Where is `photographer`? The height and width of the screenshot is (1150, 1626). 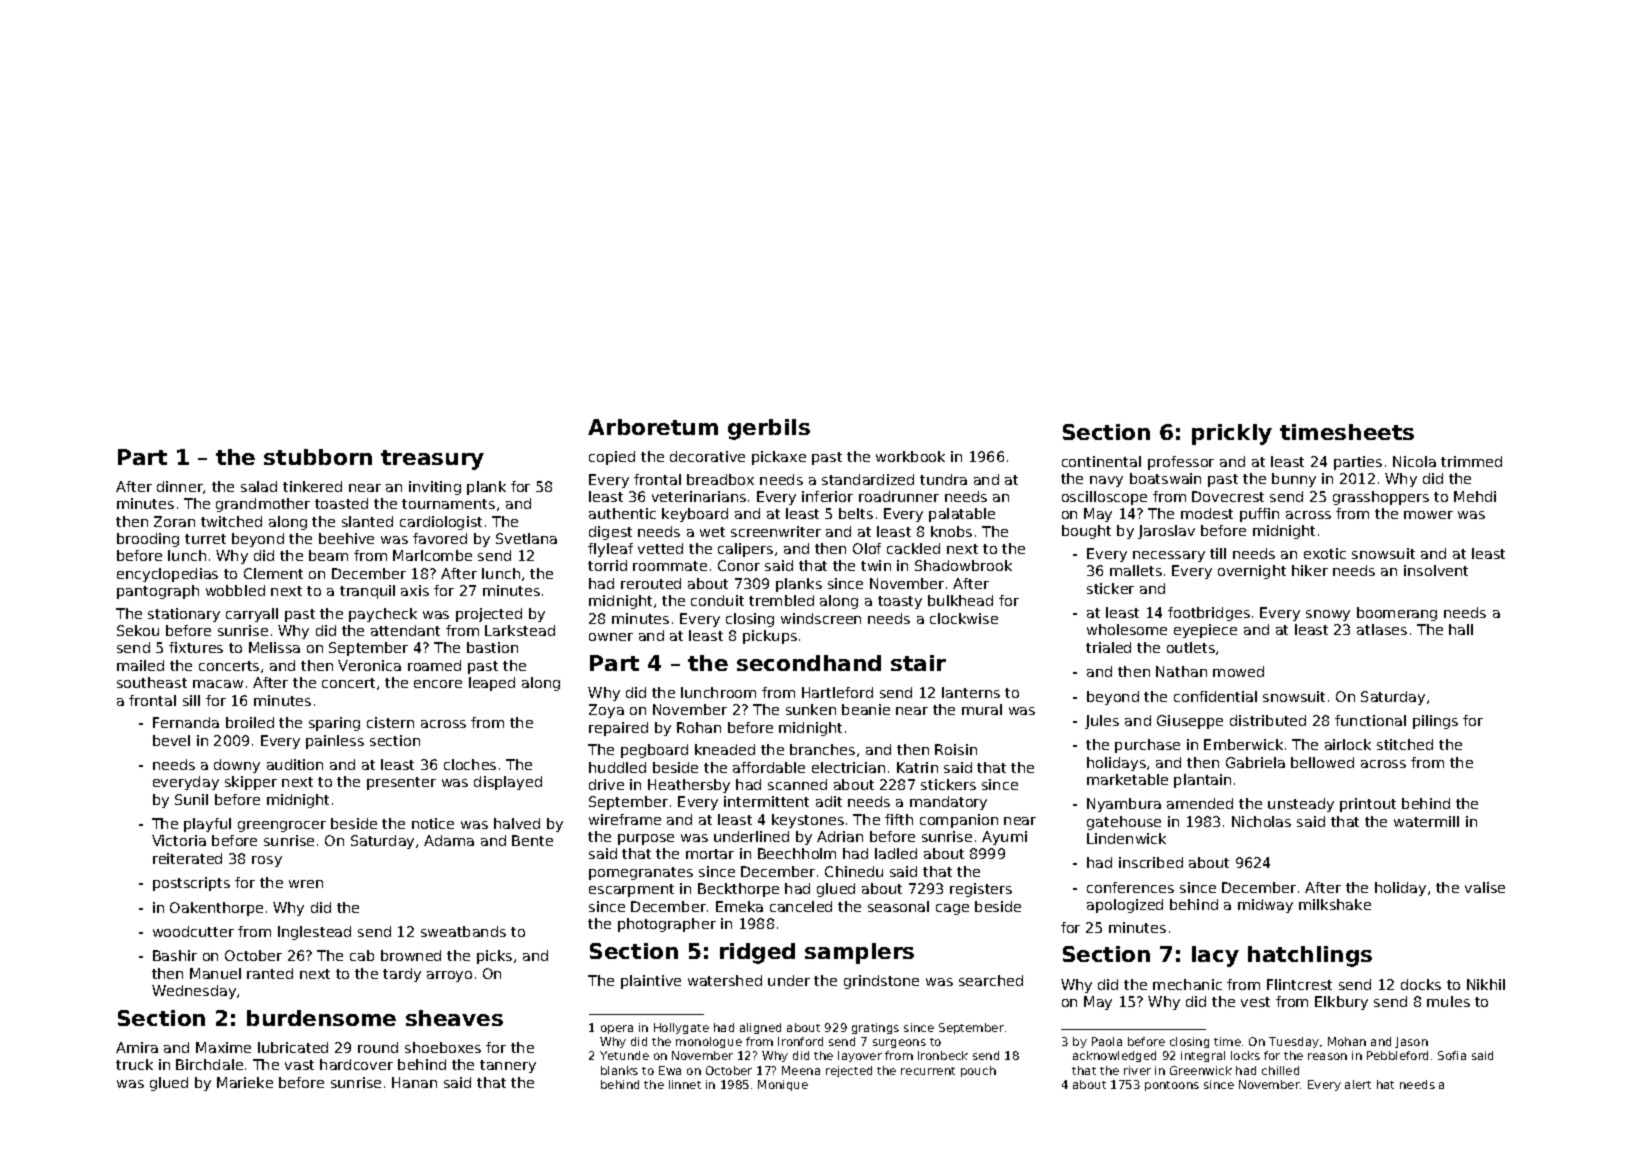
photographer is located at coordinates (667, 925).
